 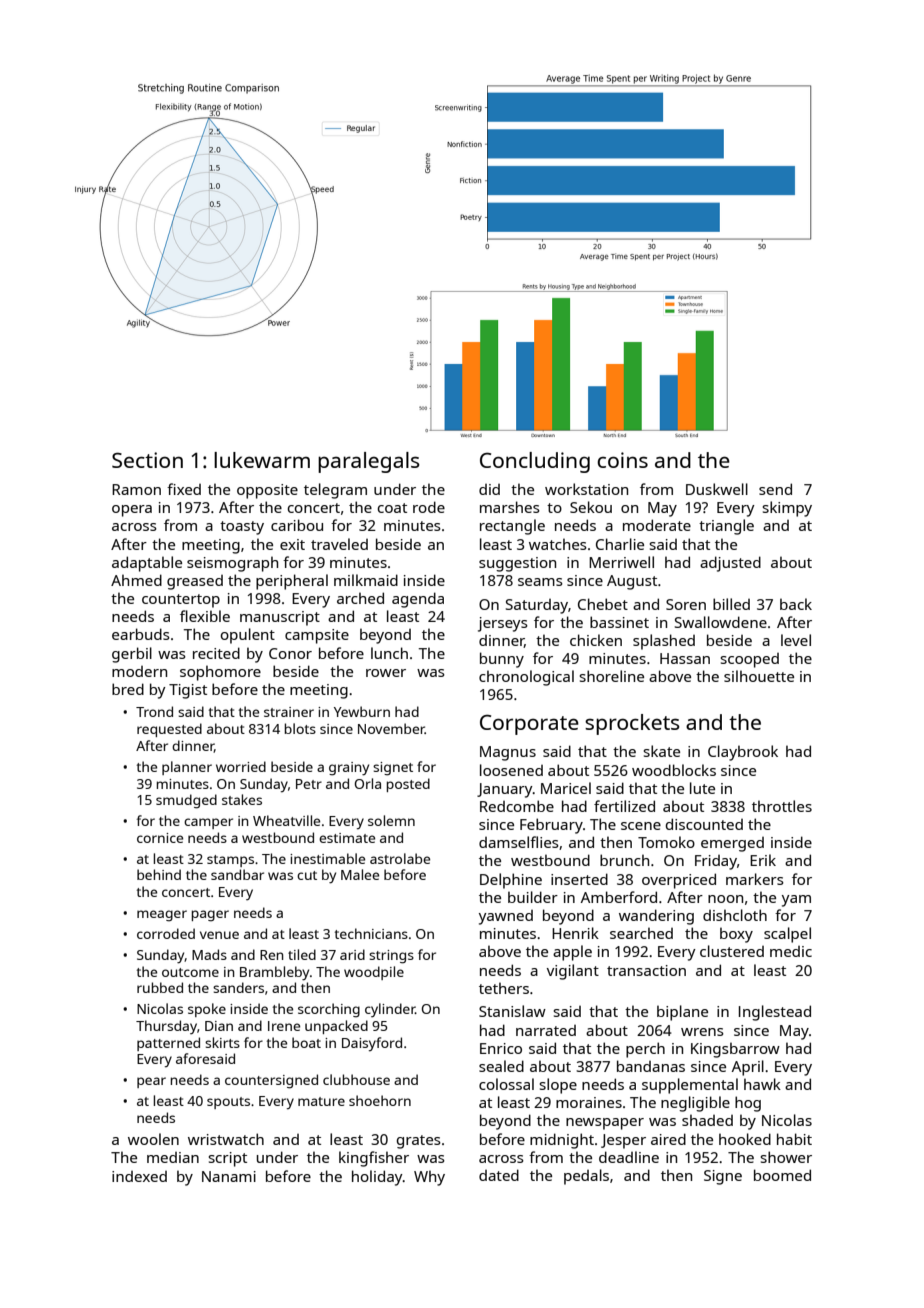 I want to click on silhouette, so click(x=759, y=676).
